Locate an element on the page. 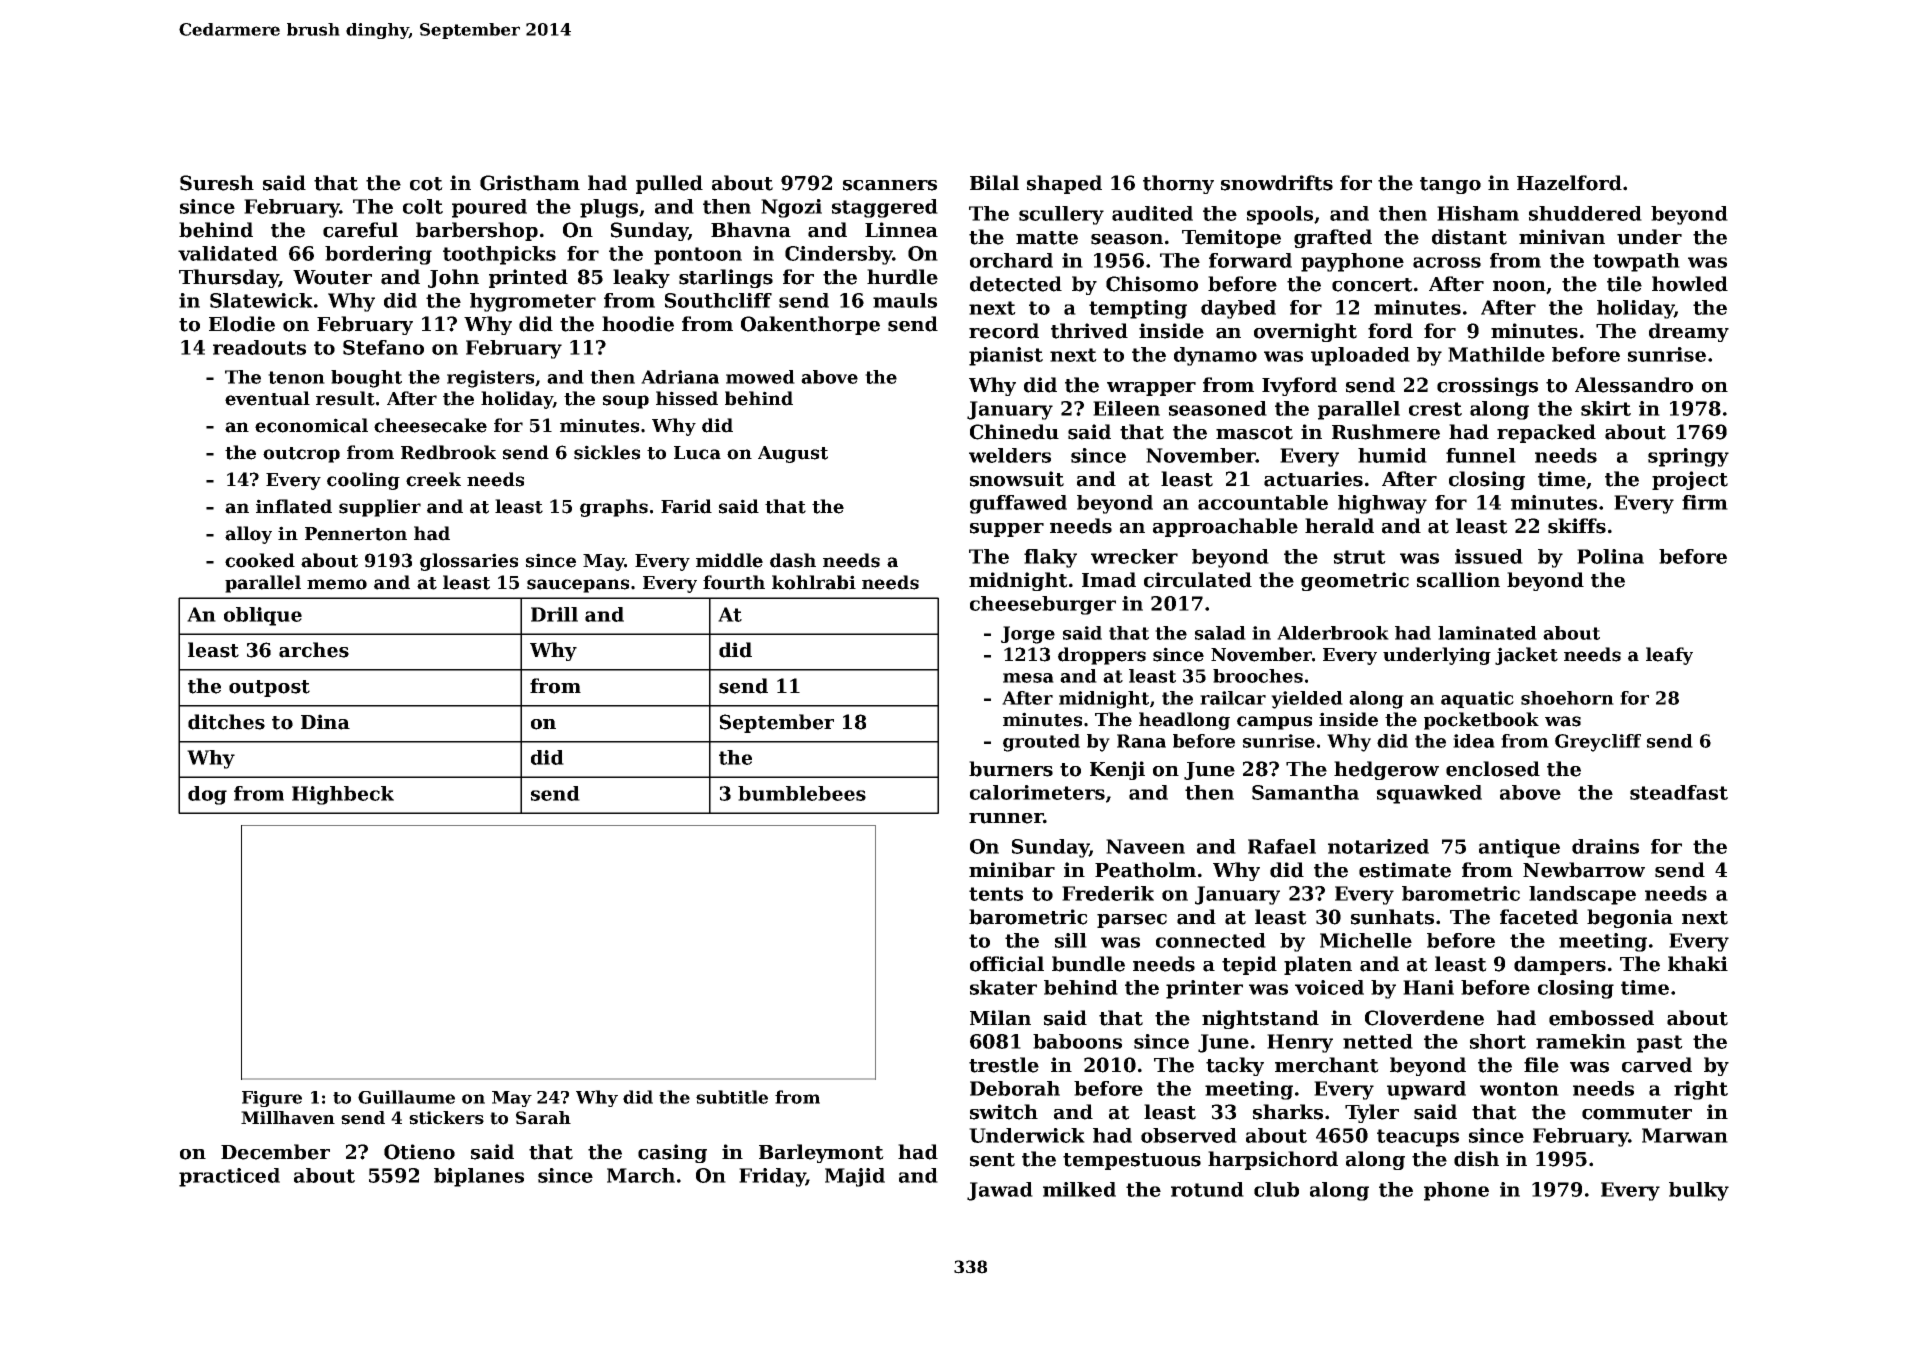  Highbeck is located at coordinates (343, 795).
